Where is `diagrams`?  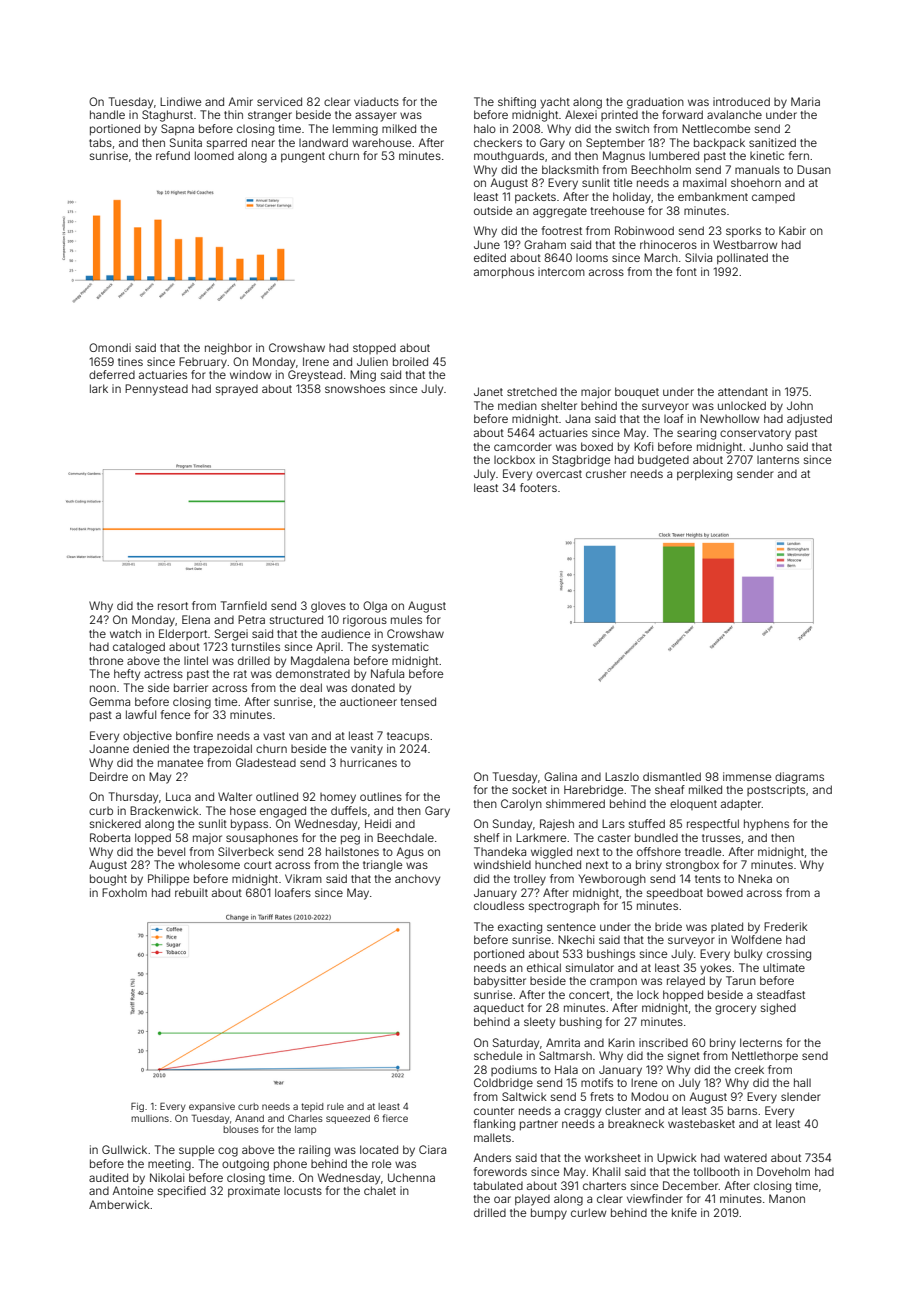
diagrams is located at coordinates (799, 778).
